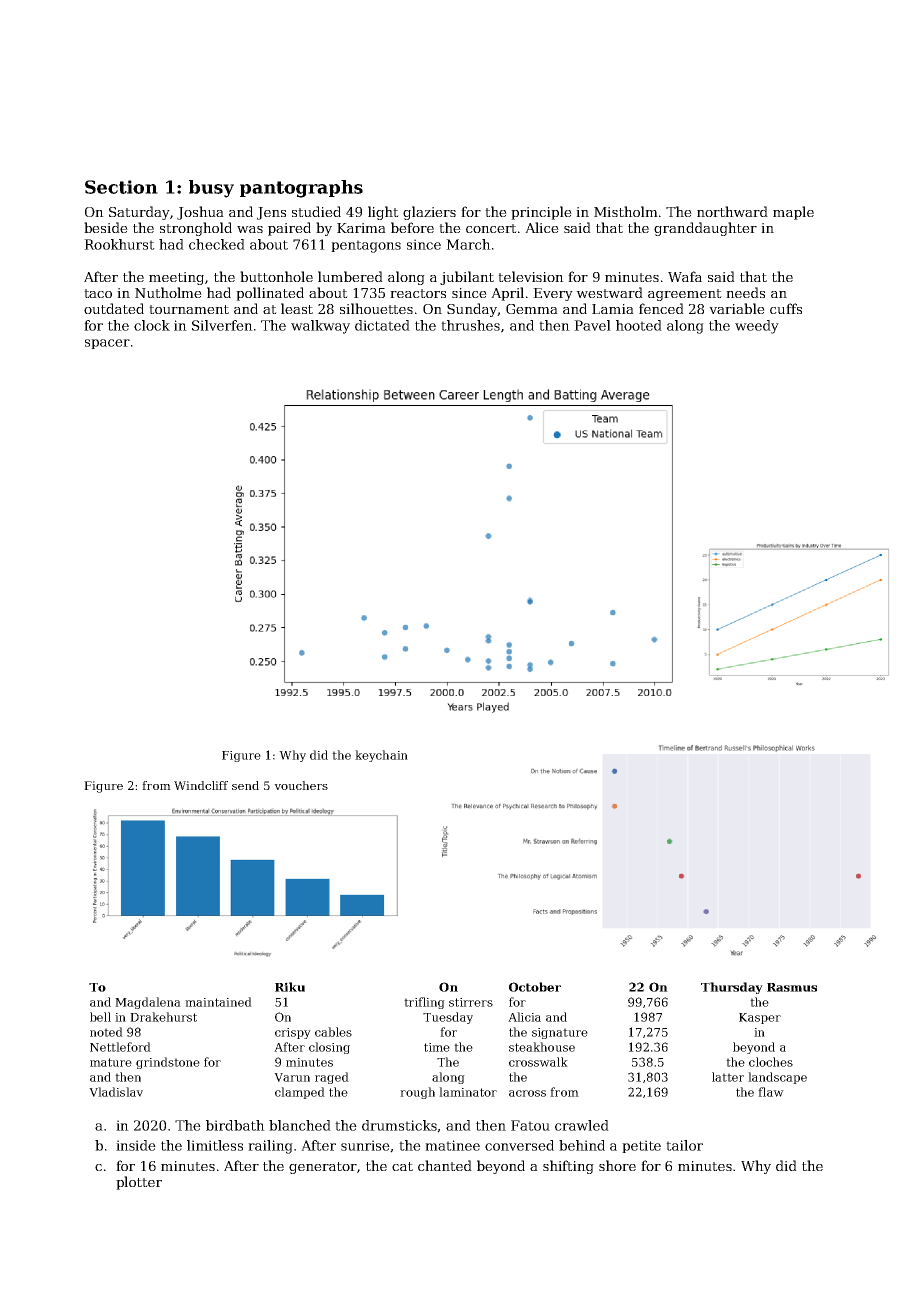  What do you see at coordinates (381, 756) in the screenshot?
I see `keychain` at bounding box center [381, 756].
